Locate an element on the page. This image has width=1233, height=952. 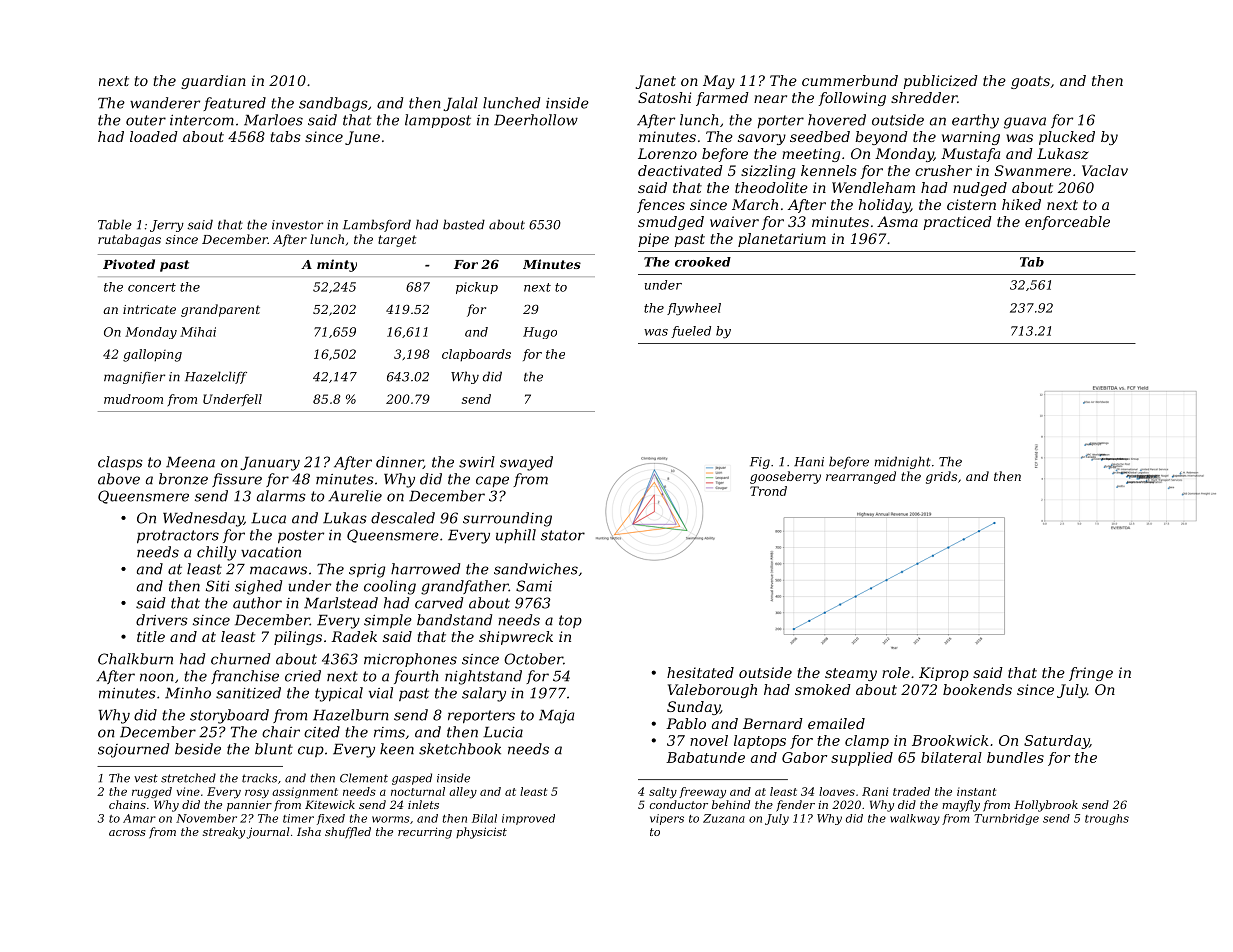
sandbags is located at coordinates (333, 104).
